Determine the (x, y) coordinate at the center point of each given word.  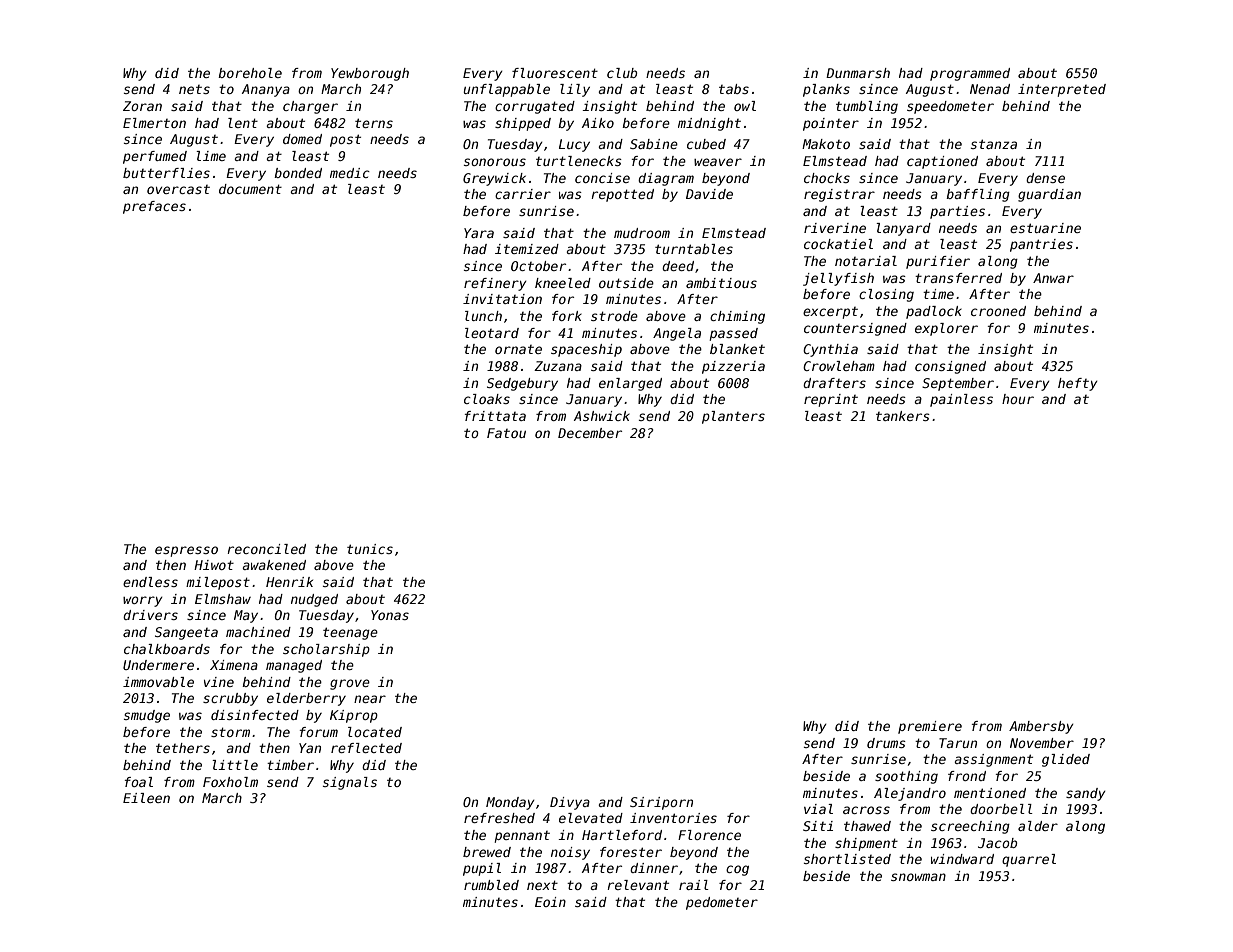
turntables (694, 249)
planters (733, 417)
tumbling (867, 107)
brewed (487, 852)
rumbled (491, 885)
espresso (186, 551)
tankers (903, 416)
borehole (250, 73)
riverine (835, 228)
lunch (483, 316)
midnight (709, 124)
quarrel (1029, 860)
